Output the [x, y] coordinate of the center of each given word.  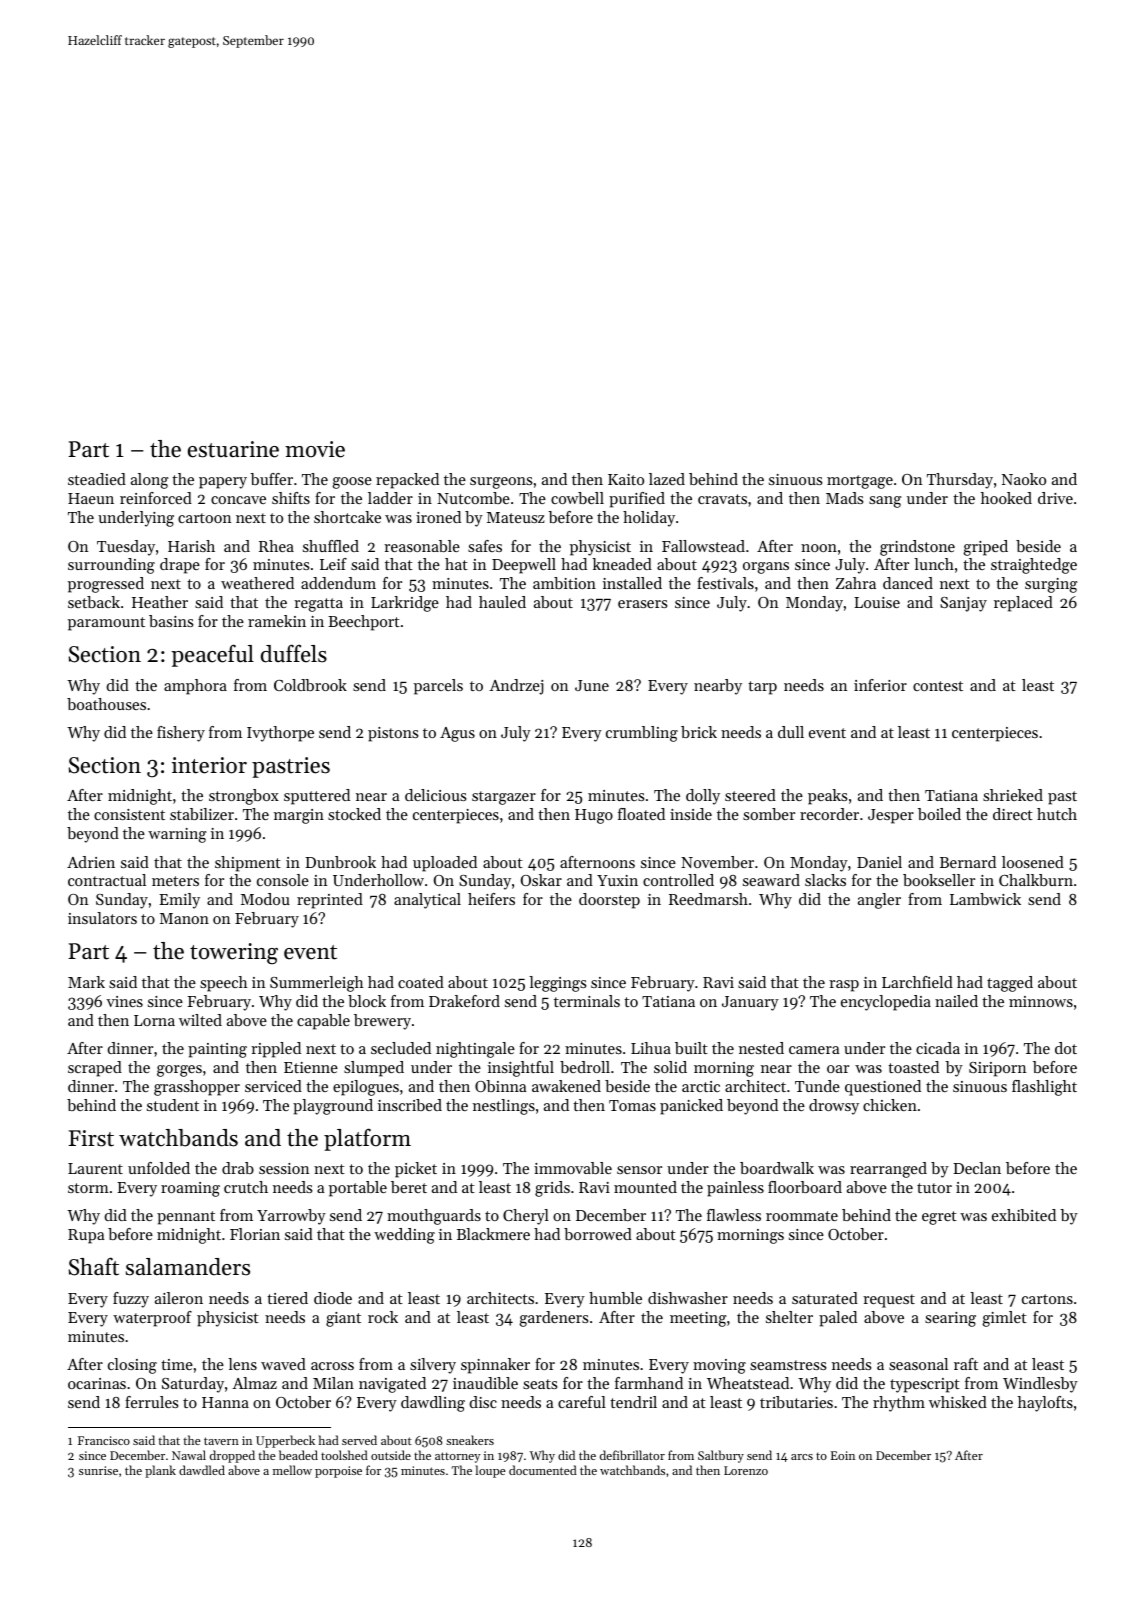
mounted [645, 1187]
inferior [880, 685]
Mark [86, 982]
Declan [977, 1168]
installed [632, 583]
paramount [106, 624]
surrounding [111, 566]
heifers [491, 899]
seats [540, 1384]
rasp [844, 986]
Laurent [95, 1168]
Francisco [104, 1440]
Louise [877, 602]
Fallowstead [703, 546]
